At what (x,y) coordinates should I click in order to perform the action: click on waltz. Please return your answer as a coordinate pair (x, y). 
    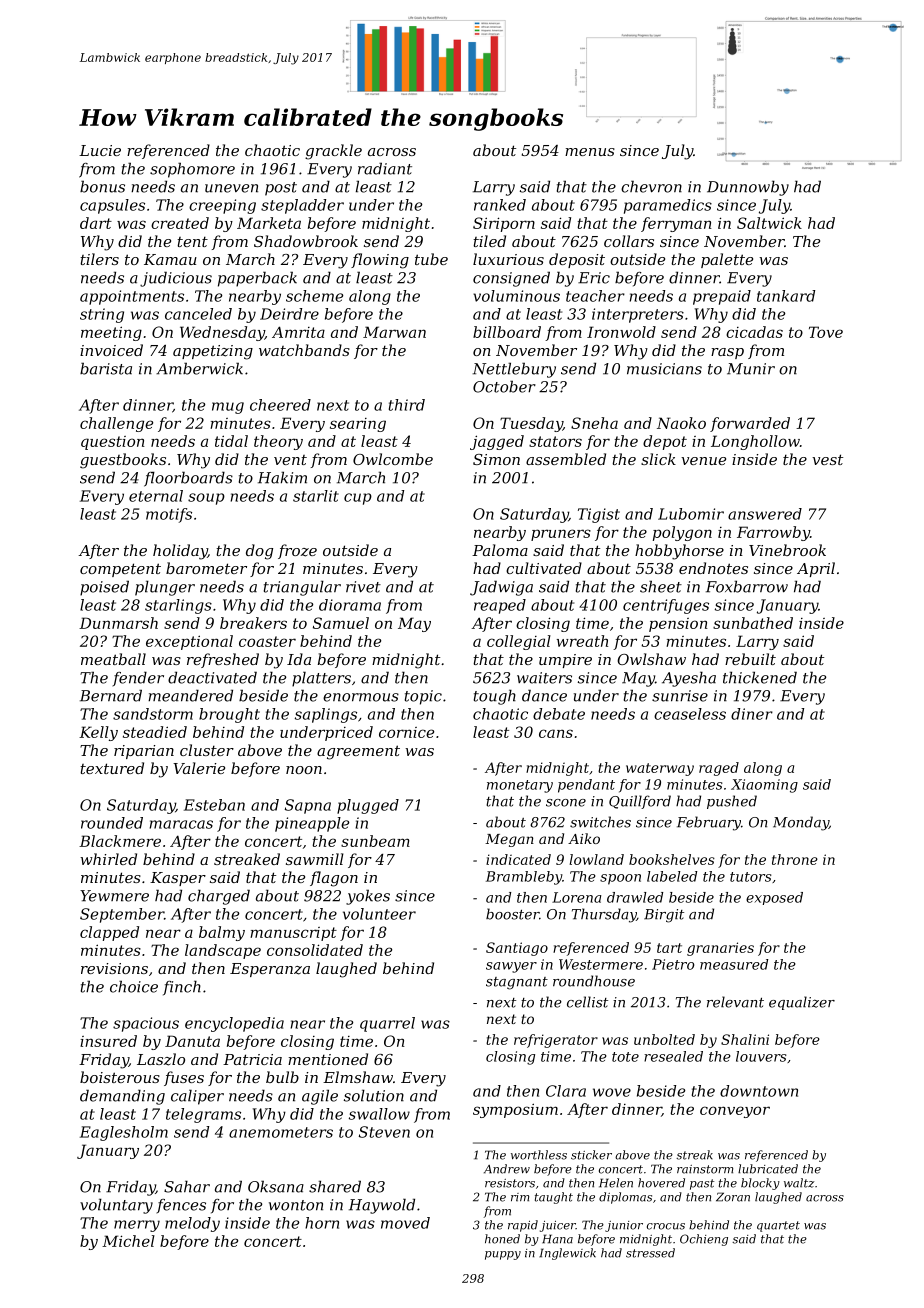
    Looking at the image, I should click on (799, 1183).
